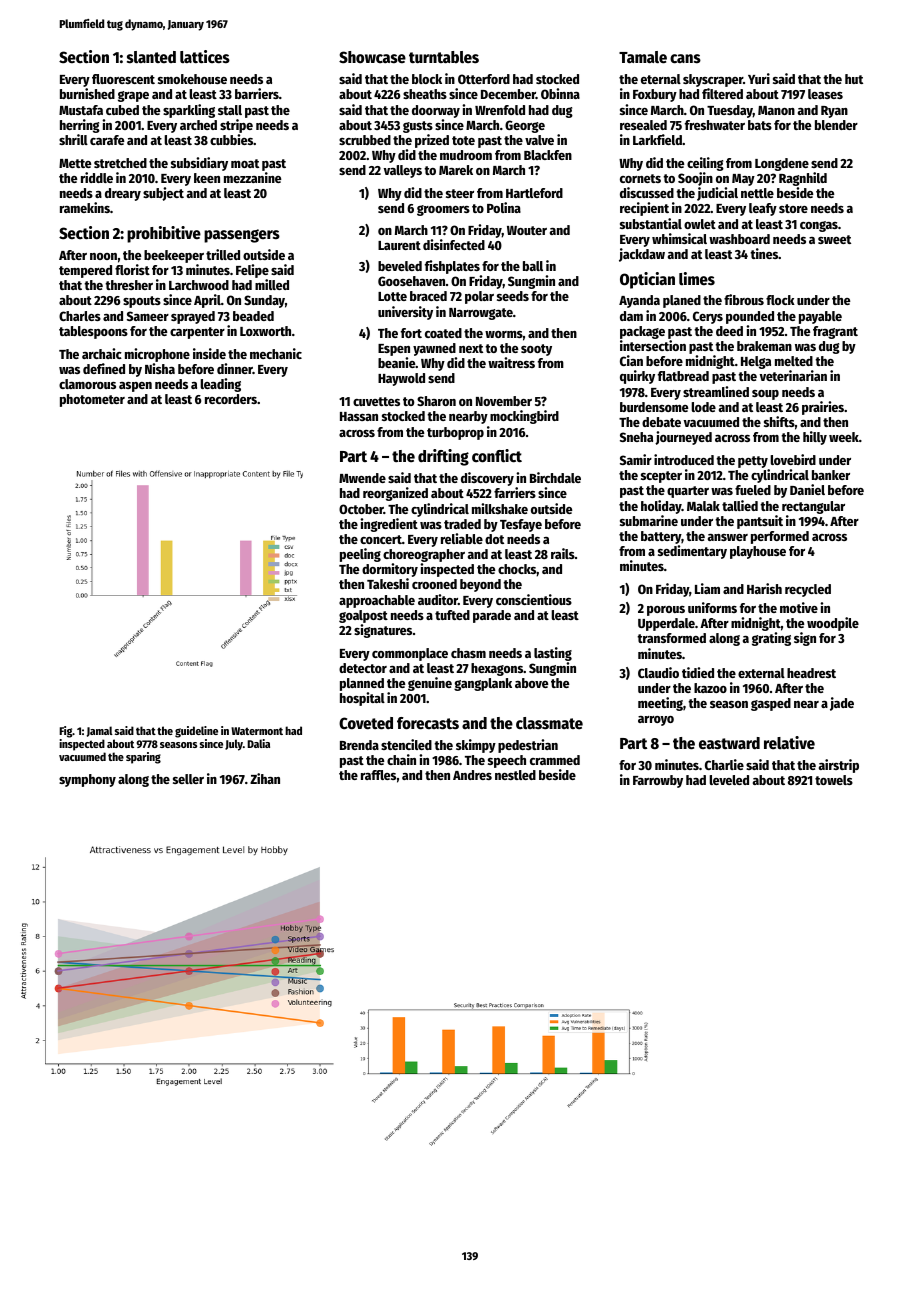 The image size is (924, 1308). Describe the element at coordinates (483, 684) in the screenshot. I see `gangplank` at that location.
